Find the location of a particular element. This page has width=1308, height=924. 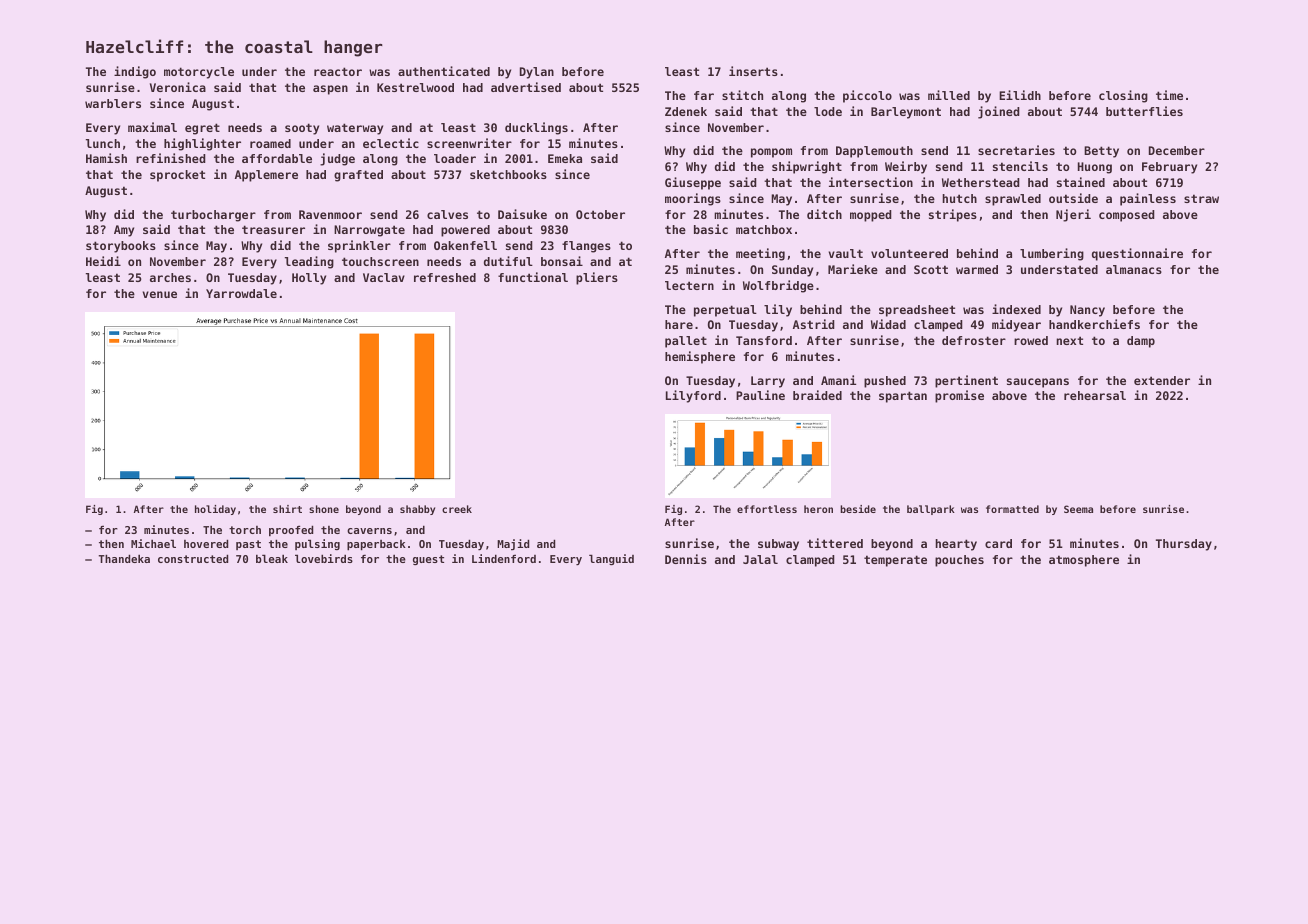

almanacs is located at coordinates (1134, 269).
